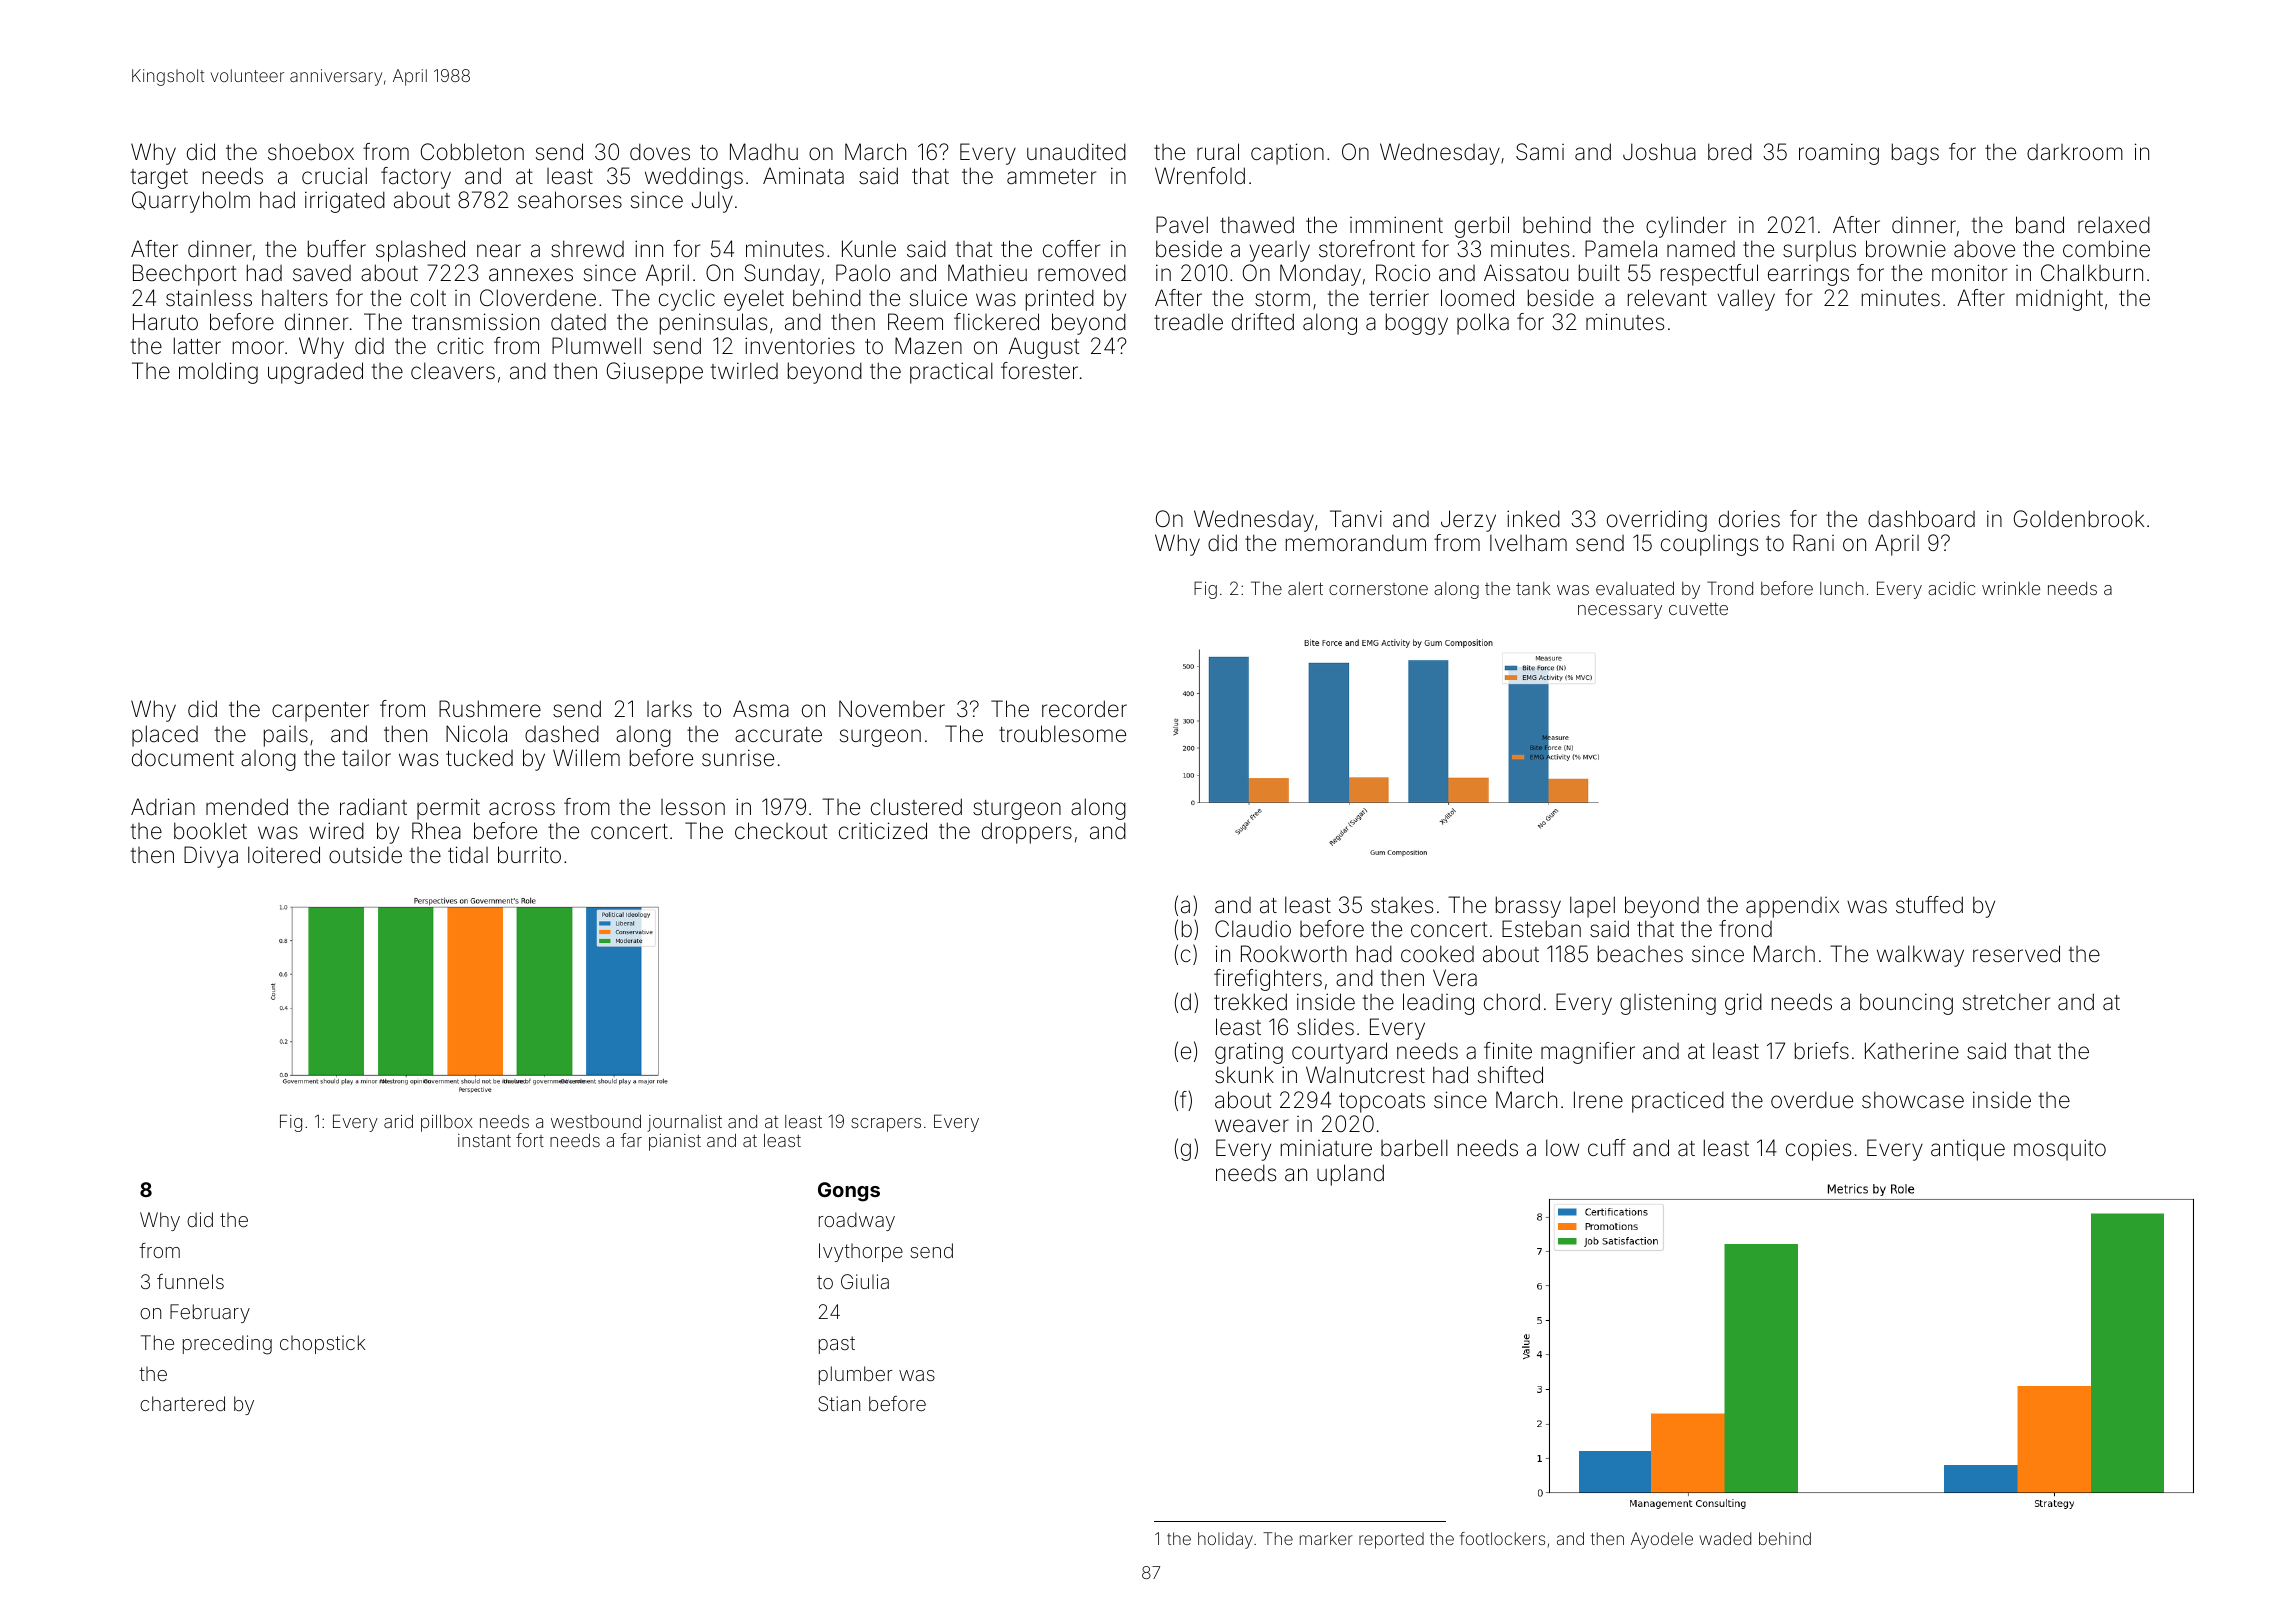 This screenshot has height=1614, width=2282. What do you see at coordinates (1745, 929) in the screenshot?
I see `frond` at bounding box center [1745, 929].
